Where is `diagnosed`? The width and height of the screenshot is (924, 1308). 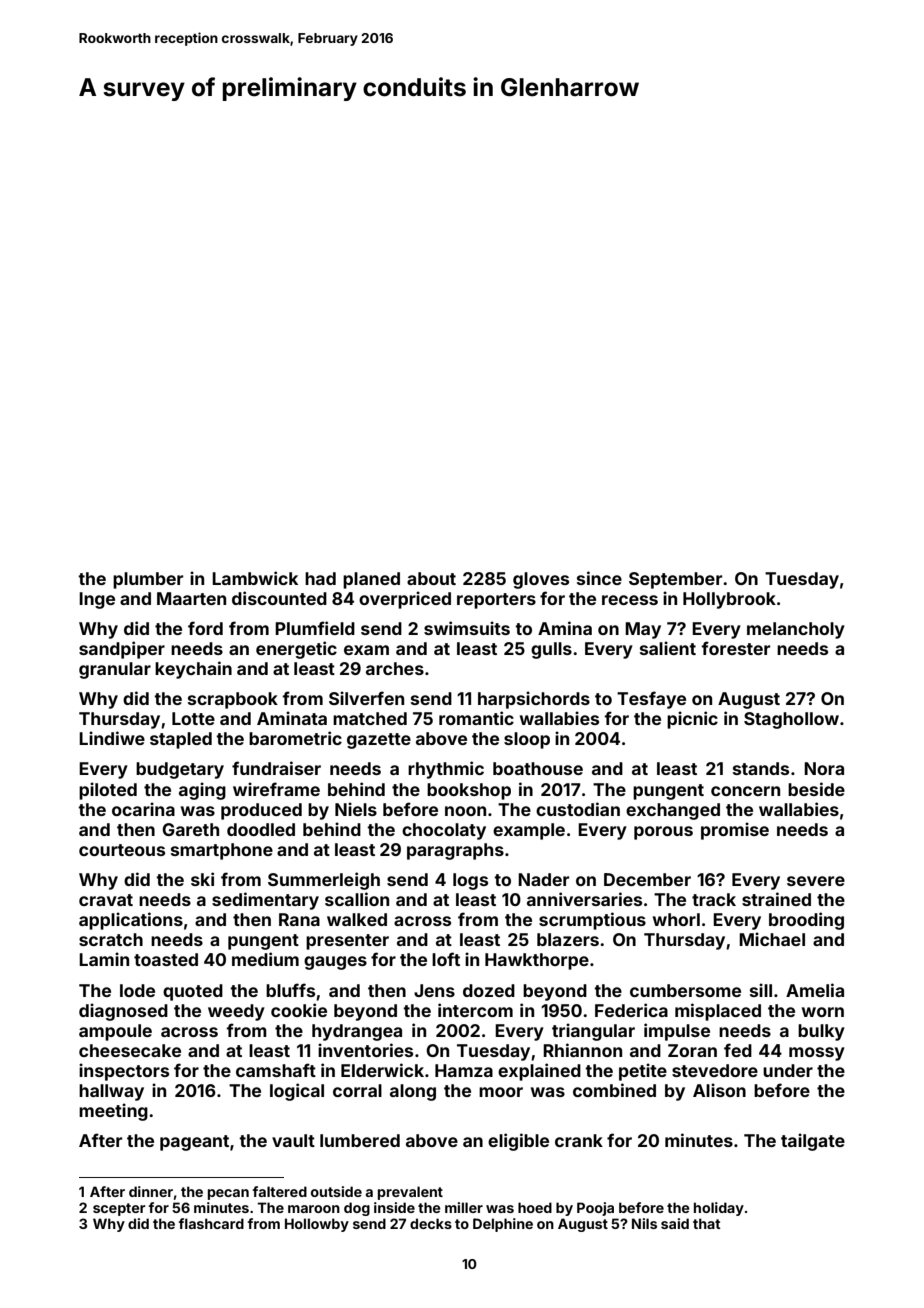 diagnosed is located at coordinates (123, 1012).
